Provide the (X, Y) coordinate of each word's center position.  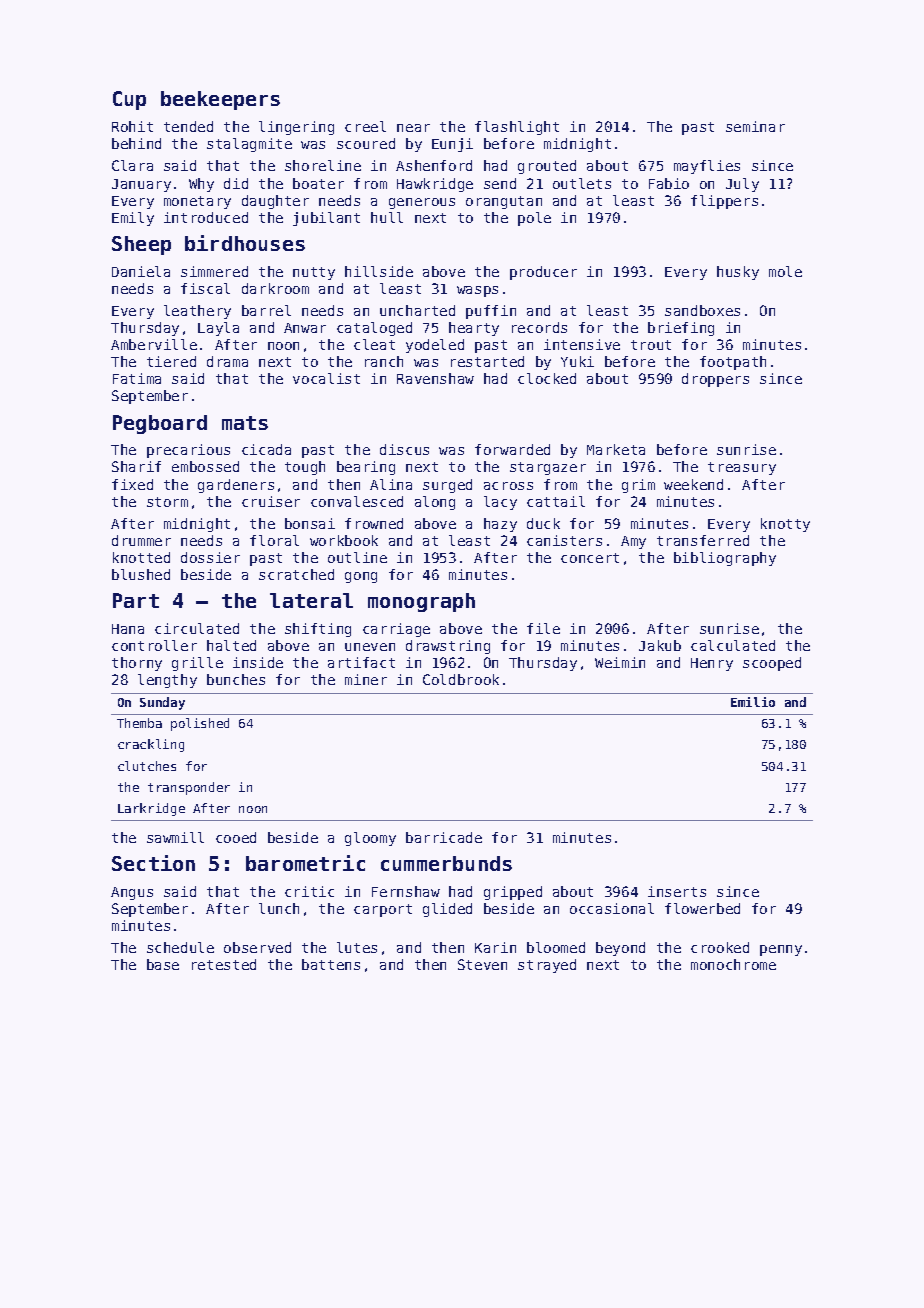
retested (224, 964)
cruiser (271, 501)
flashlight (517, 128)
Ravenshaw (435, 378)
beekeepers (220, 100)
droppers (715, 380)
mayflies (707, 167)
